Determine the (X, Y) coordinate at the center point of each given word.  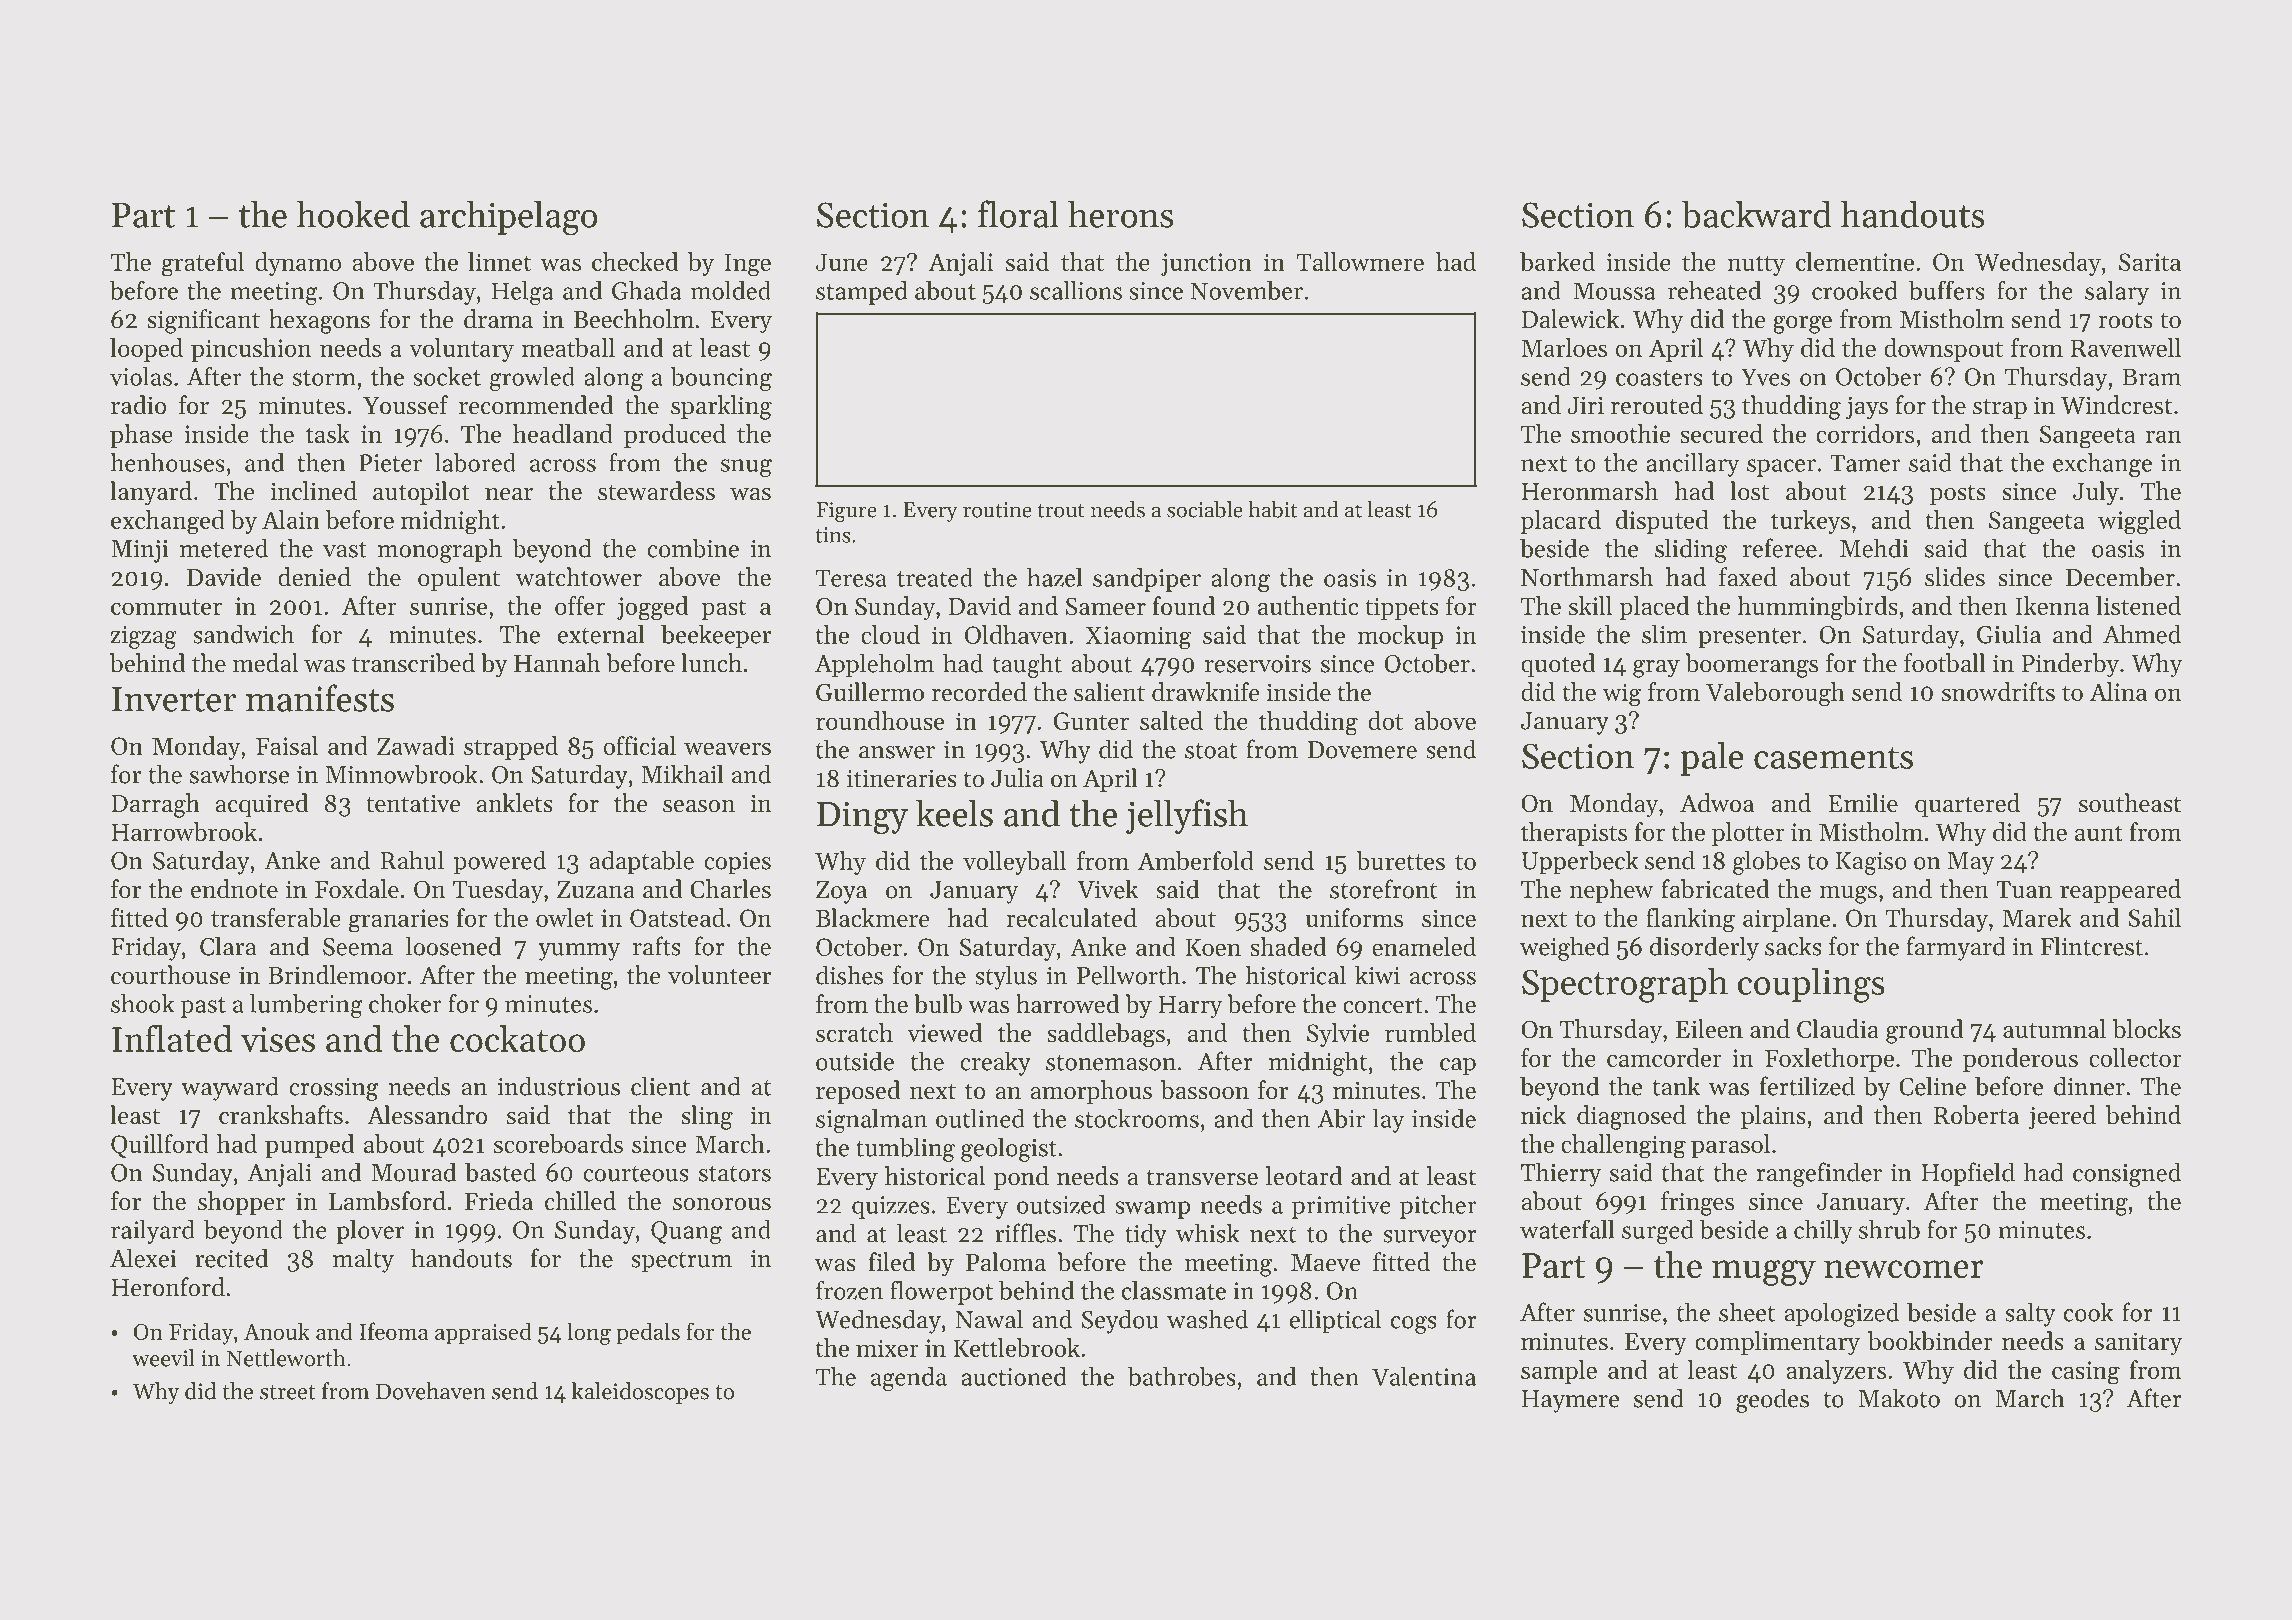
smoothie (1620, 433)
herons (1120, 214)
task (328, 433)
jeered (2062, 1117)
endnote (234, 889)
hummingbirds (1817, 608)
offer (580, 605)
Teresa (851, 578)
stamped (862, 293)
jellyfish (1187, 816)
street (288, 1392)
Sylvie (1338, 1035)
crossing (333, 1089)
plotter (1748, 834)
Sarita (2150, 262)
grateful (202, 264)
